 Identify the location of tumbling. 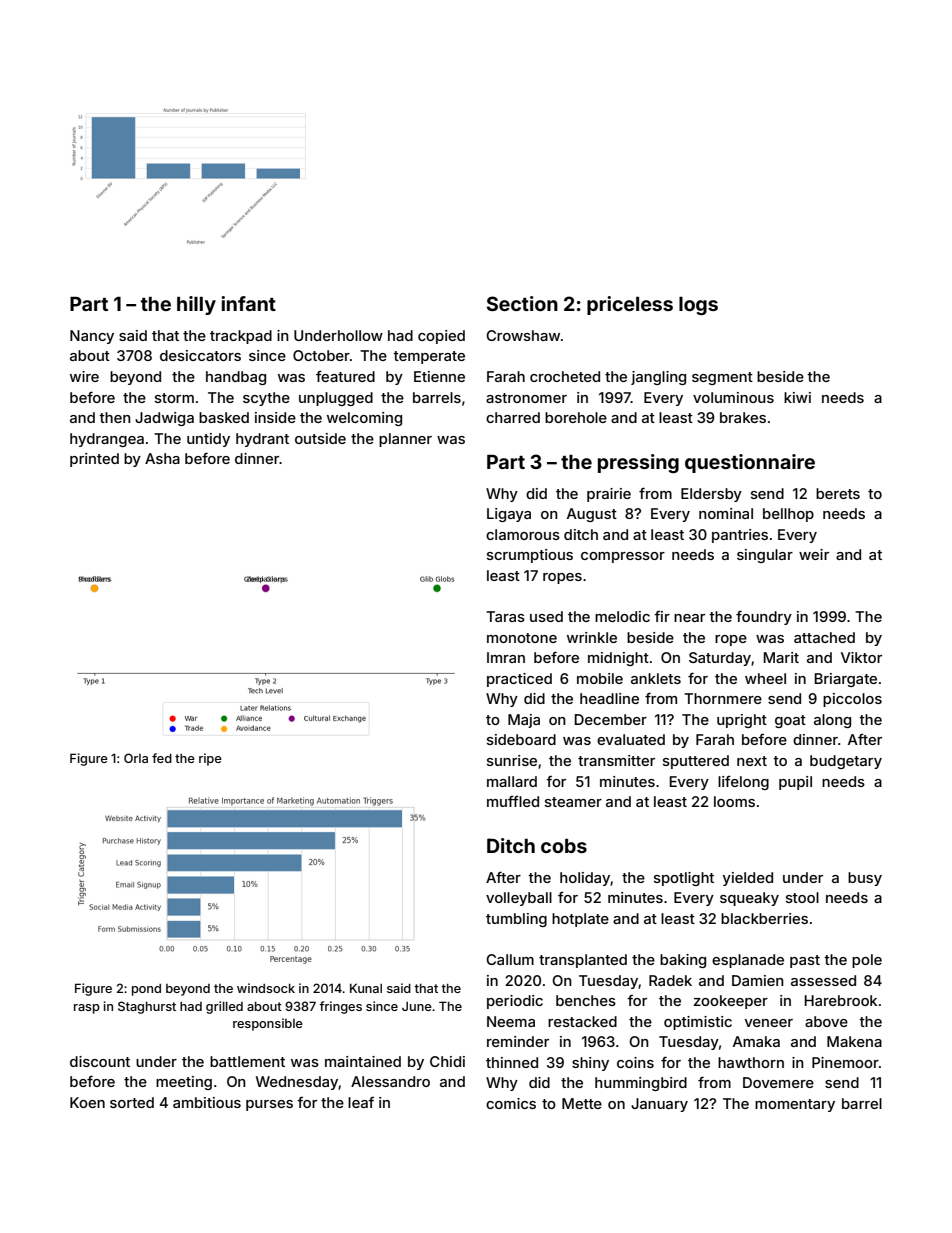
(516, 920).
